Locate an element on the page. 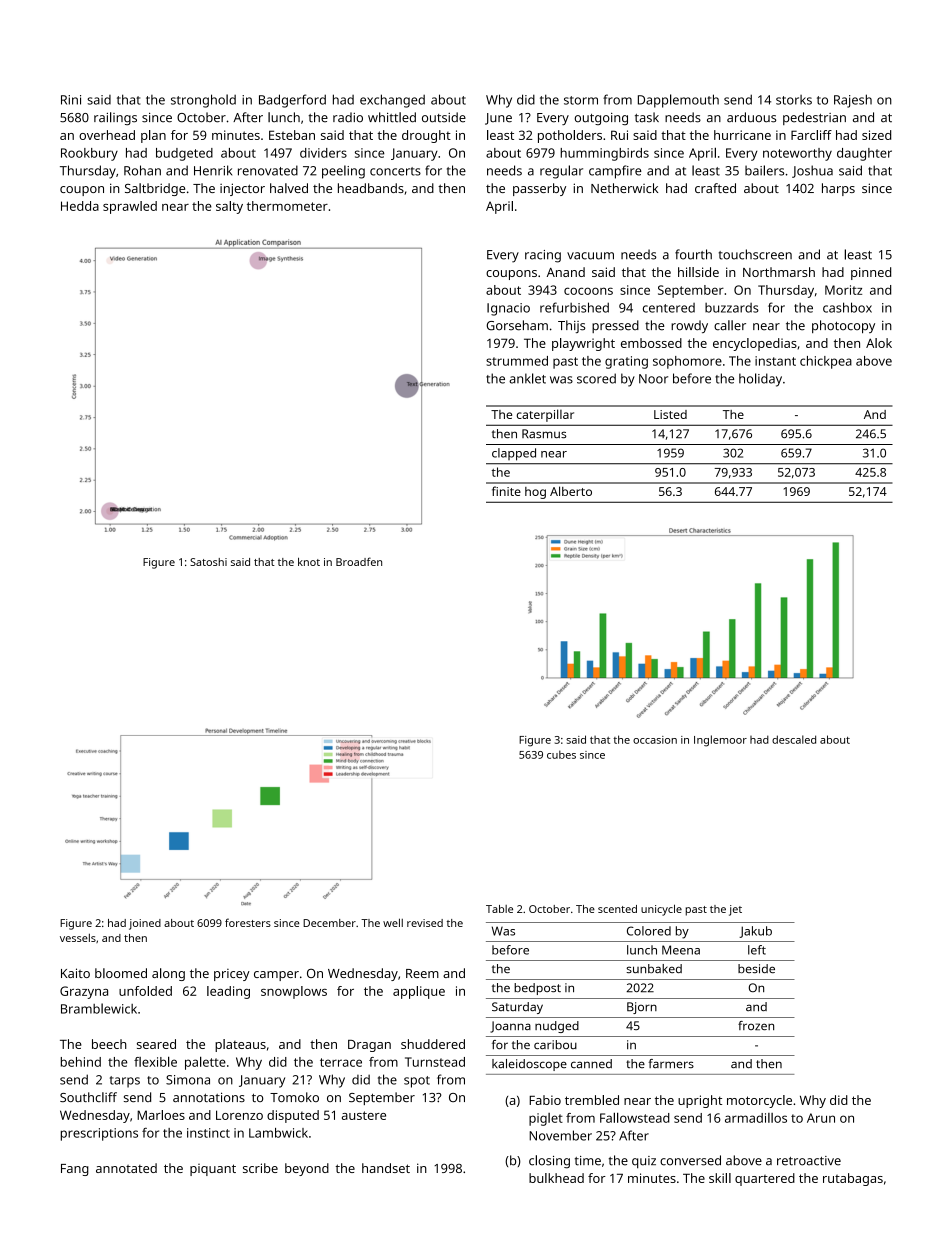 The height and width of the document is (1233, 952). knot is located at coordinates (309, 562).
